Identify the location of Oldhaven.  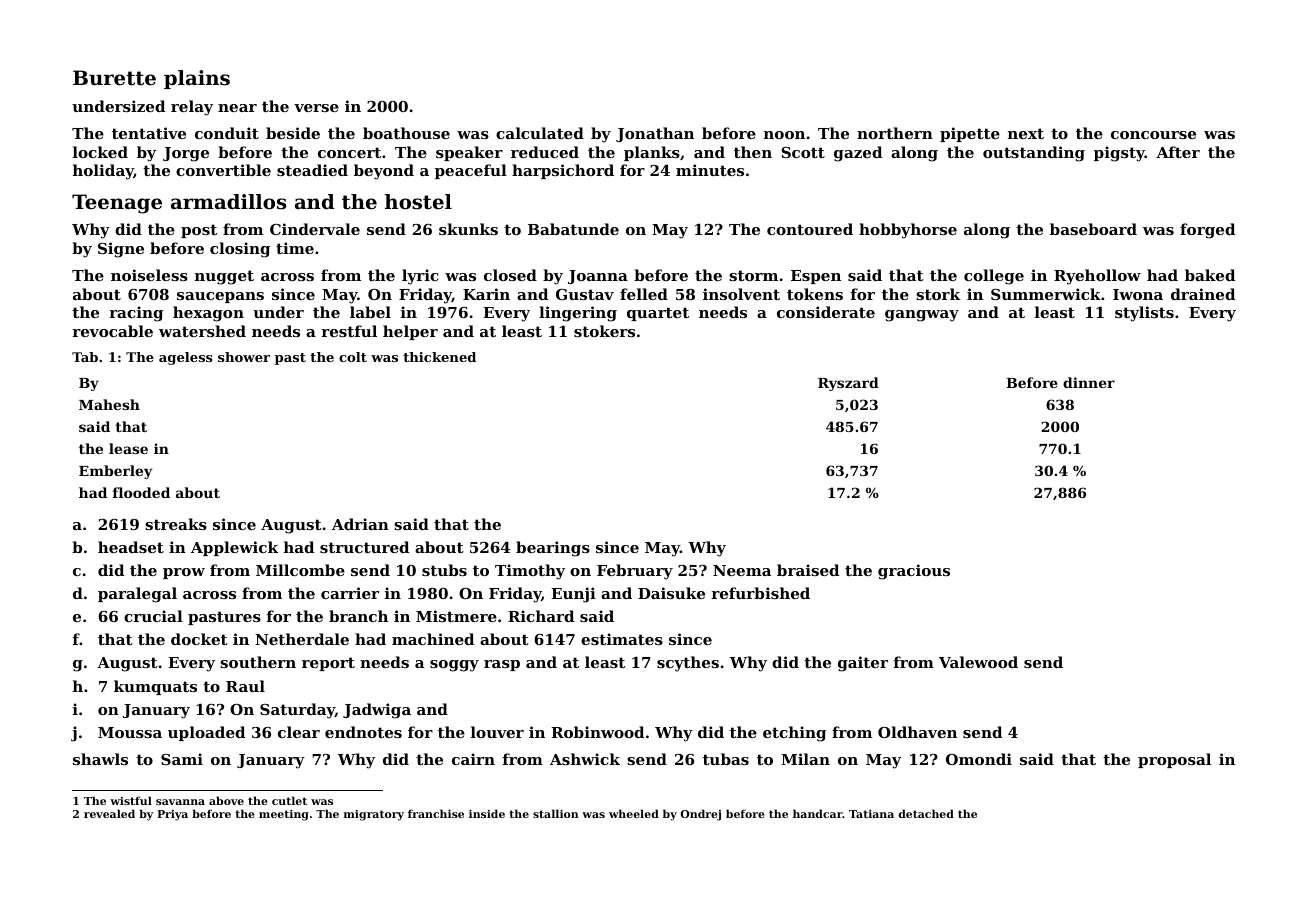
(917, 732).
